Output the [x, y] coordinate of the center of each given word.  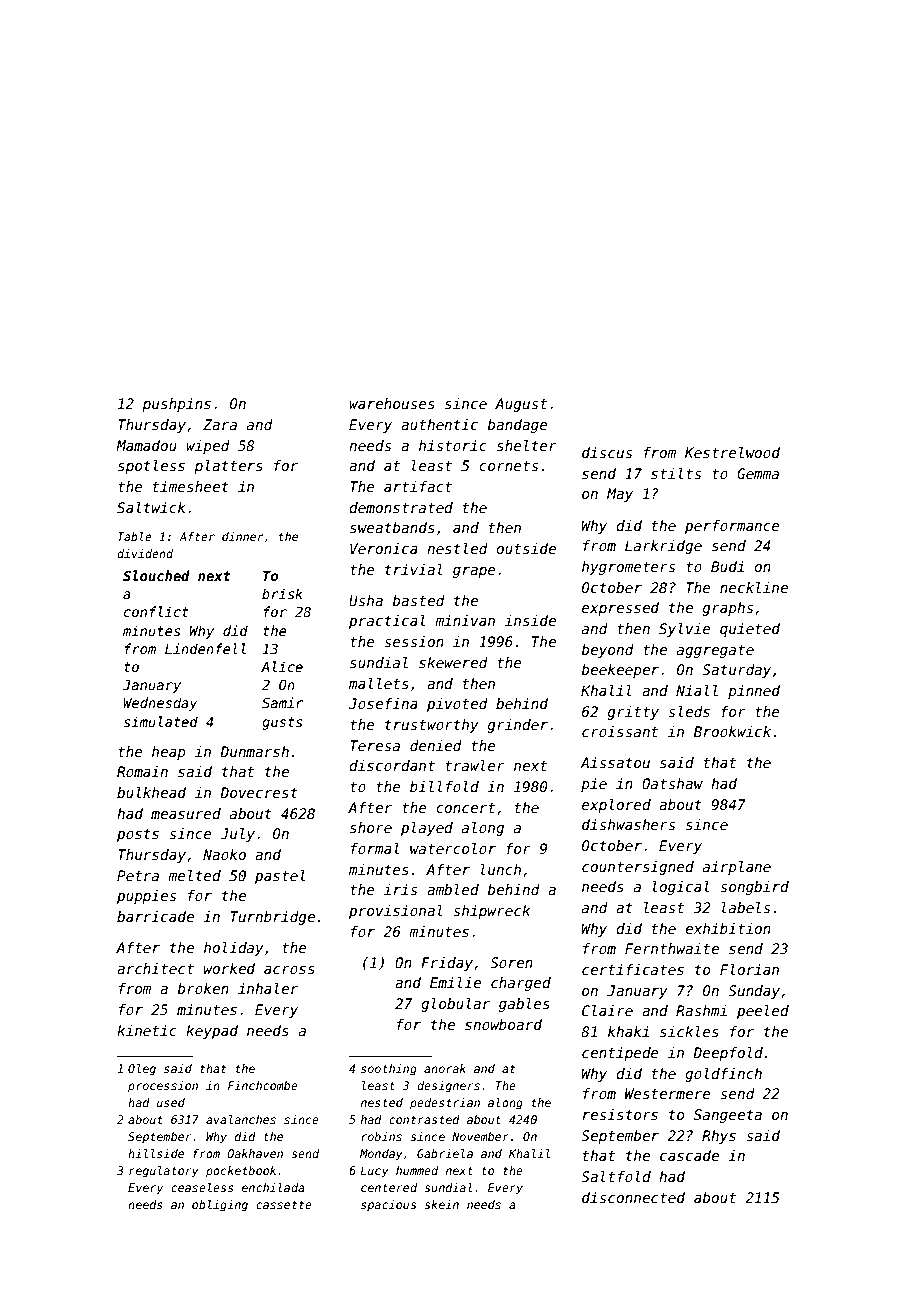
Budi [727, 566]
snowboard [503, 1024]
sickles [689, 1031]
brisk [282, 593]
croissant [620, 731]
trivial [414, 569]
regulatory [164, 1172]
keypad [212, 1032]
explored [616, 806]
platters [228, 467]
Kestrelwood [732, 452]
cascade [689, 1155]
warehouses [392, 403]
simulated [161, 721]
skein [441, 1204]
